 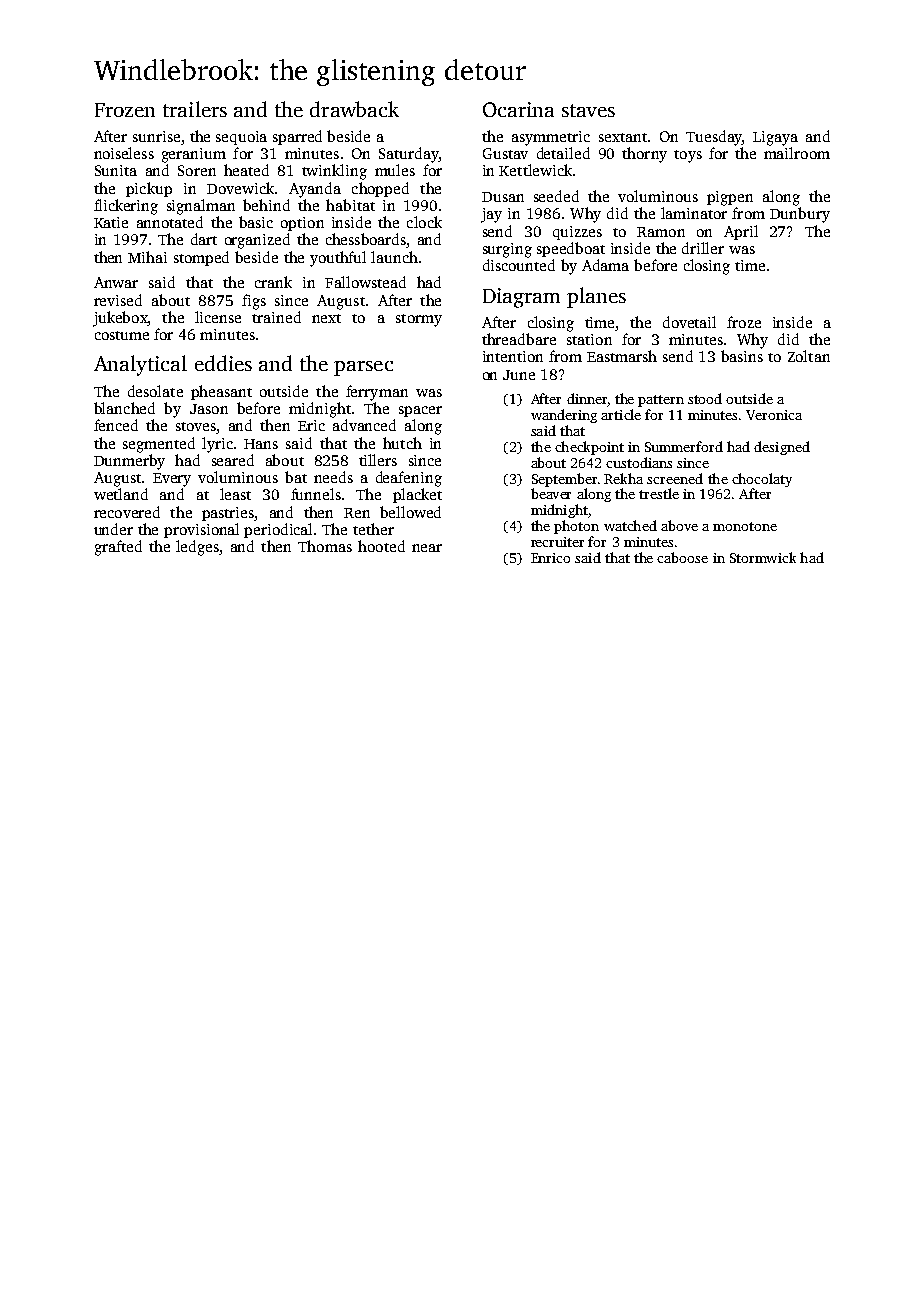 What do you see at coordinates (596, 297) in the screenshot?
I see `planes` at bounding box center [596, 297].
